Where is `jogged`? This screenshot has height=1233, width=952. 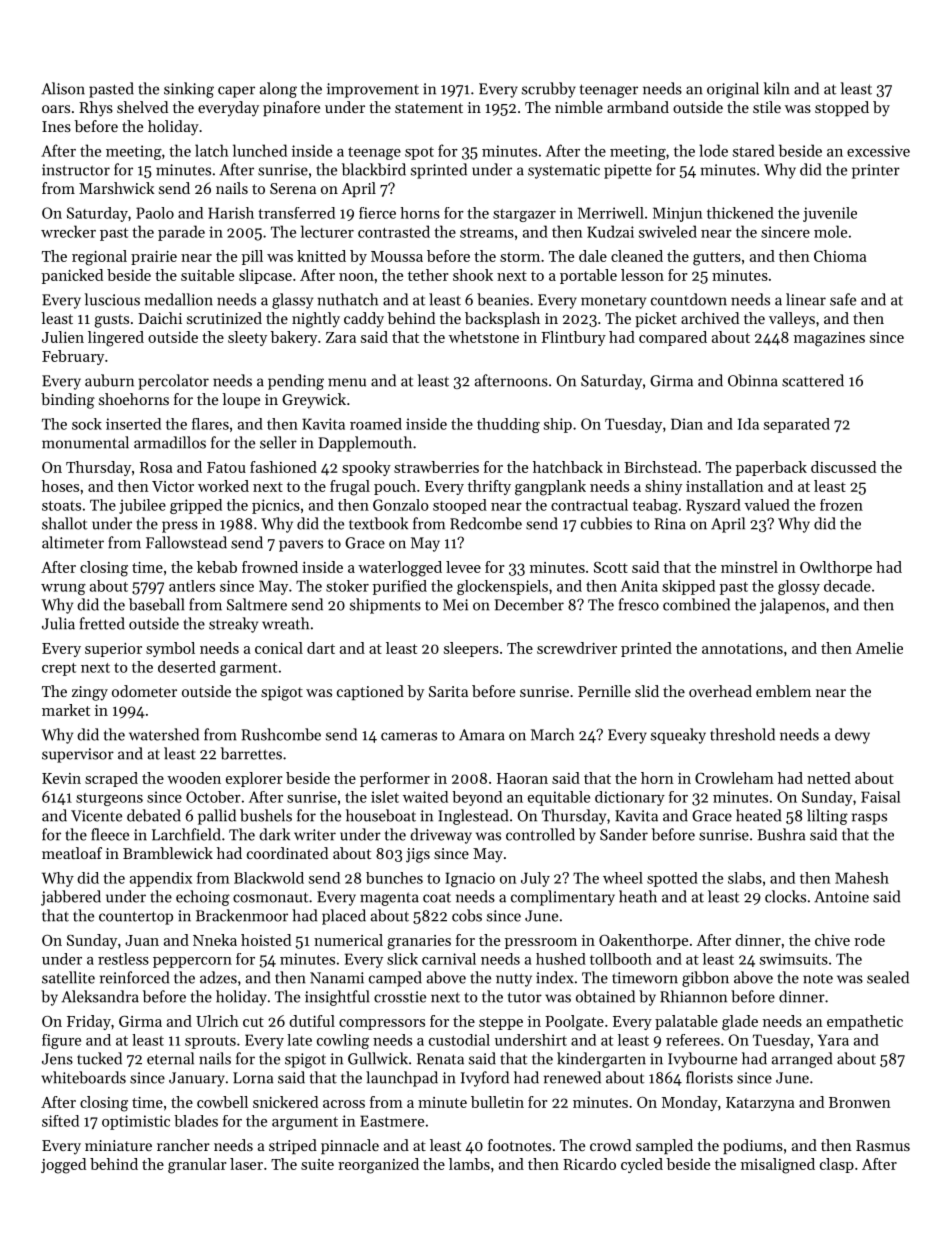 jogged is located at coordinates (63, 1166).
